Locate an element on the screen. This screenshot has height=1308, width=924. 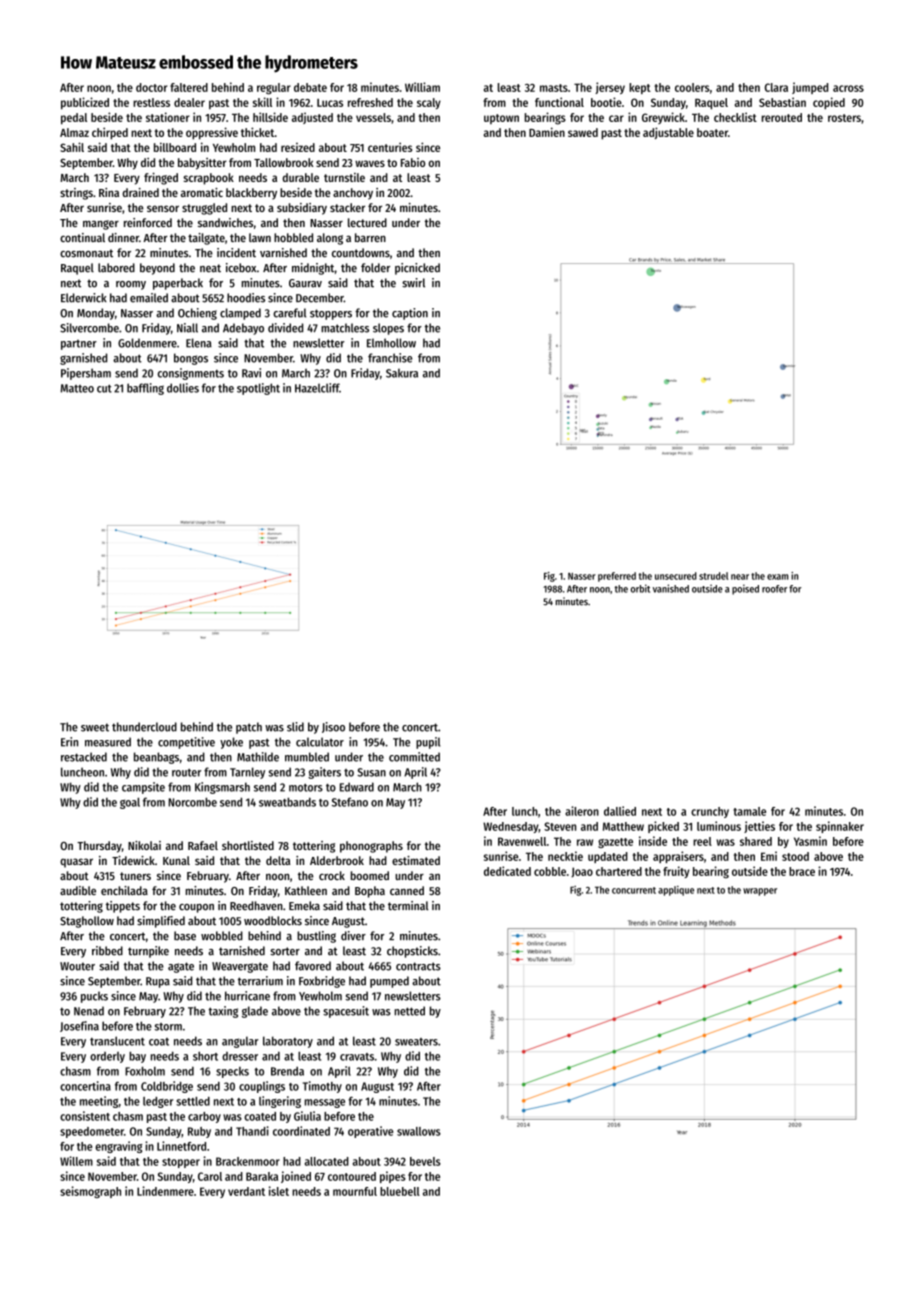
crunchy is located at coordinates (710, 812).
